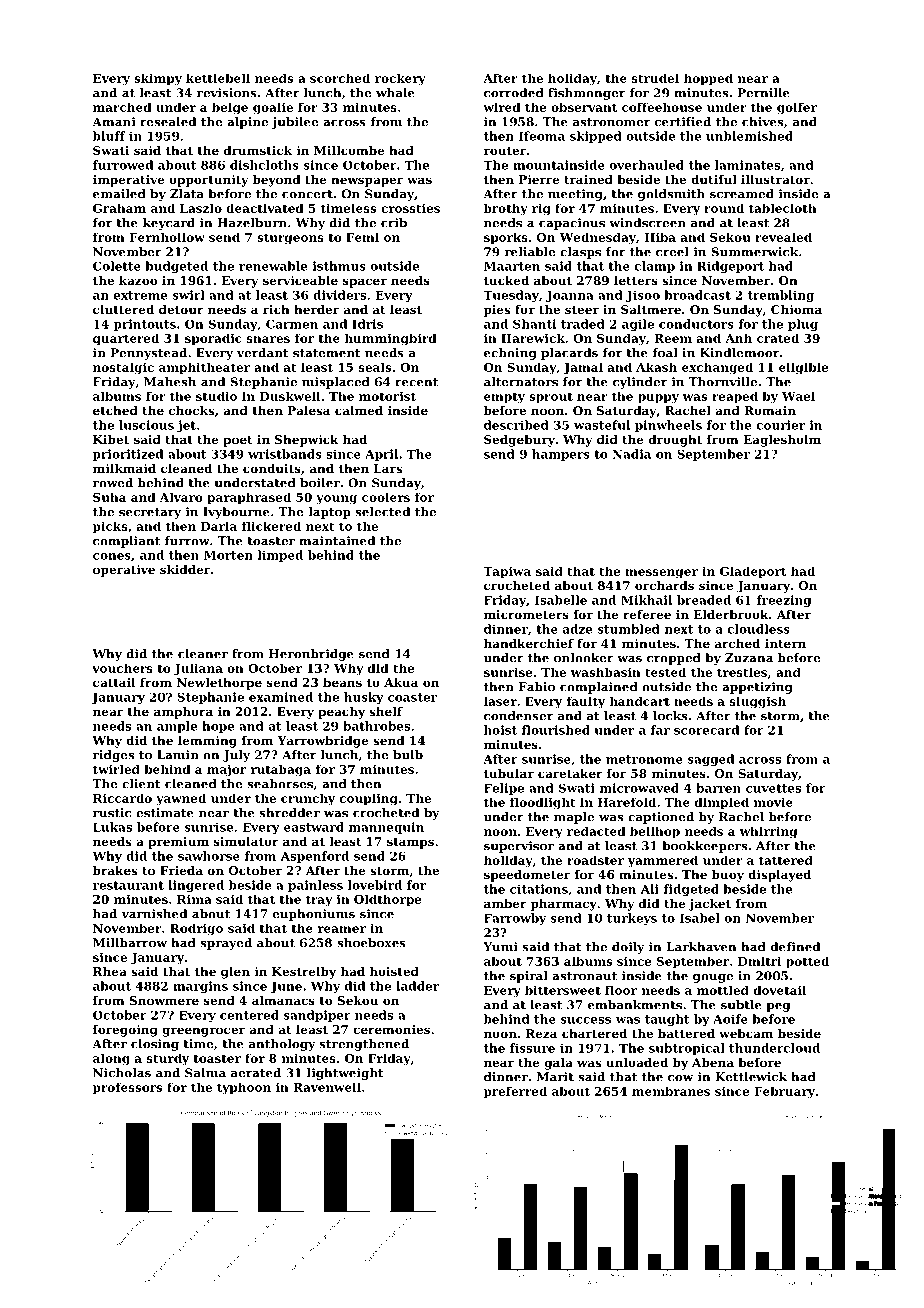 The width and height of the screenshot is (924, 1308). What do you see at coordinates (113, 122) in the screenshot?
I see `Amani` at bounding box center [113, 122].
